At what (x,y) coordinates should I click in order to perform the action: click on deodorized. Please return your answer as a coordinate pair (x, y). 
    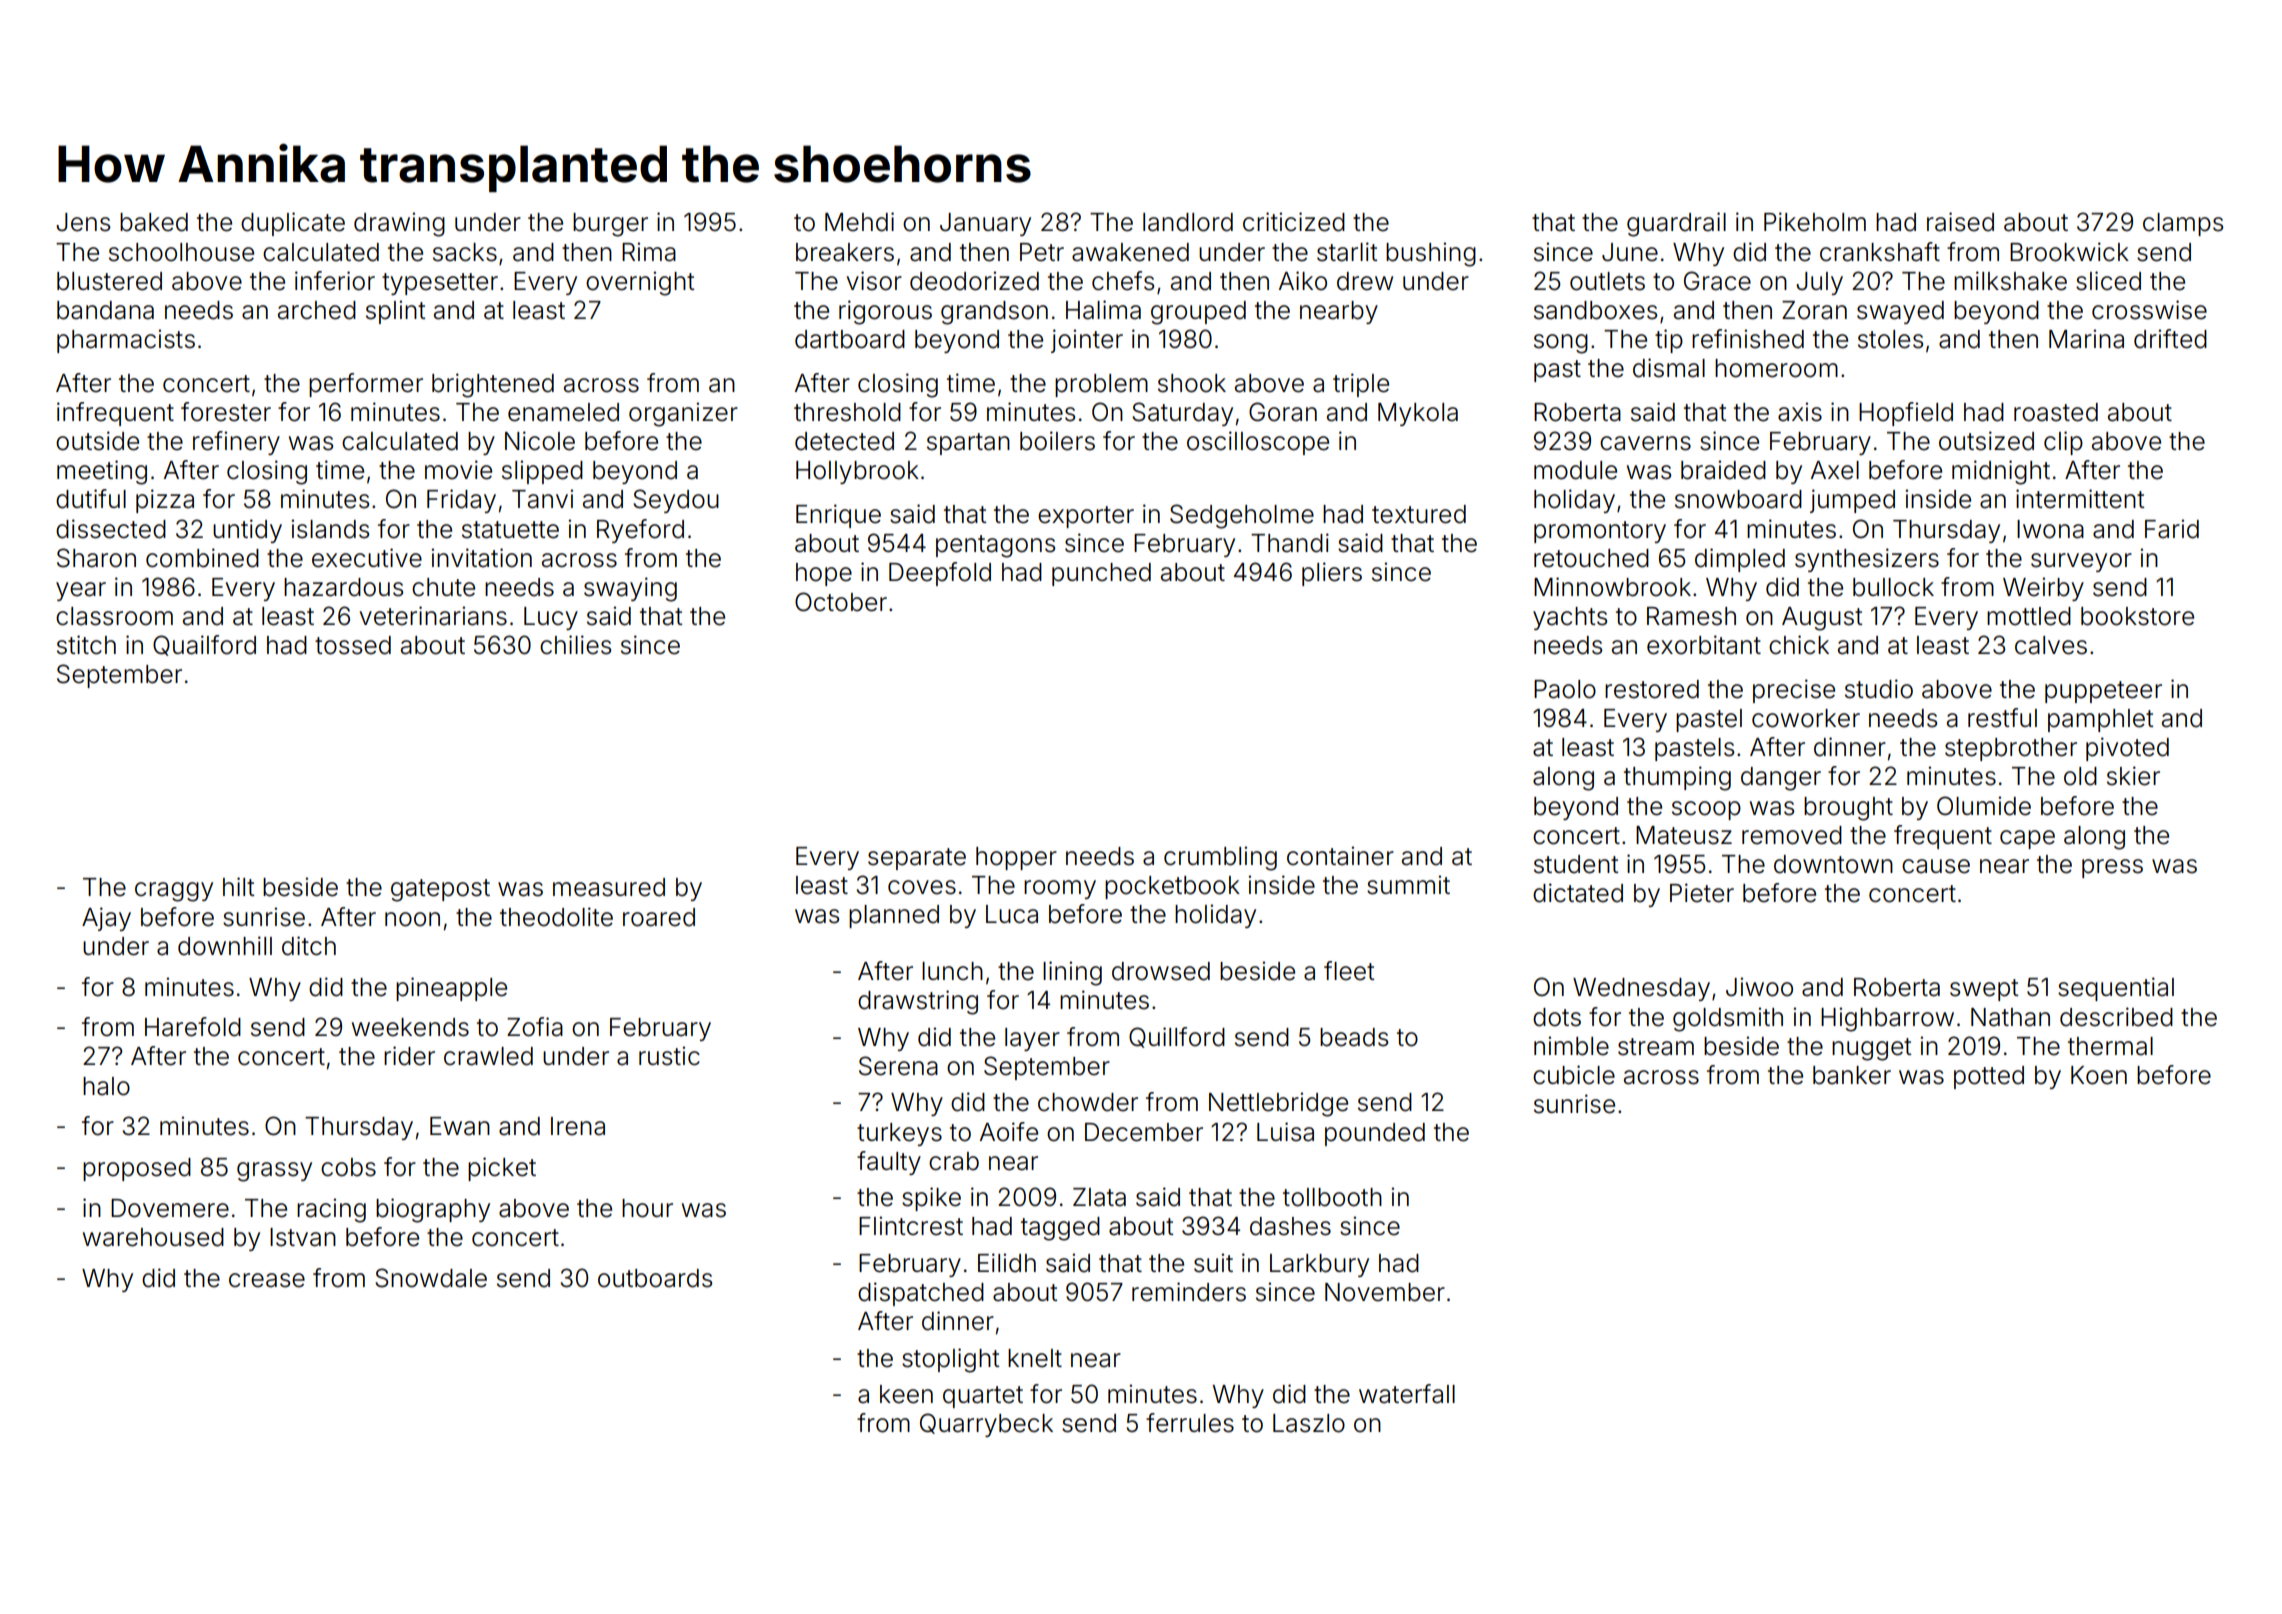
    Looking at the image, I should click on (974, 281).
